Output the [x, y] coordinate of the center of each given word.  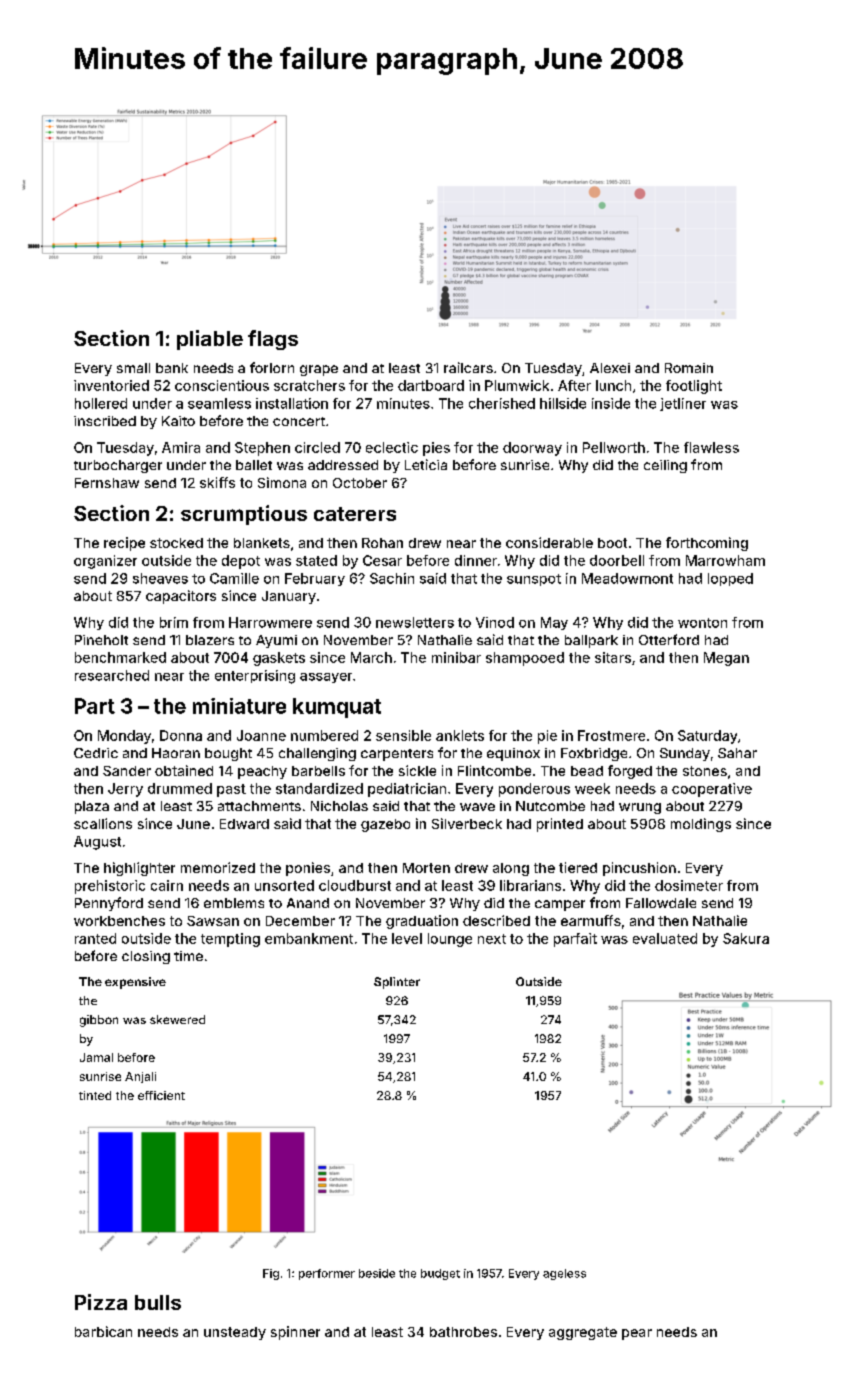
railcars [468, 367]
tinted [95, 1095]
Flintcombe [494, 770]
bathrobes [463, 1332]
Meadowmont [627, 578]
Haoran [176, 753]
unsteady [235, 1333]
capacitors [181, 597]
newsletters [415, 622]
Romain [689, 368]
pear [637, 1334]
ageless [564, 1274]
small [133, 368]
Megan [726, 659]
